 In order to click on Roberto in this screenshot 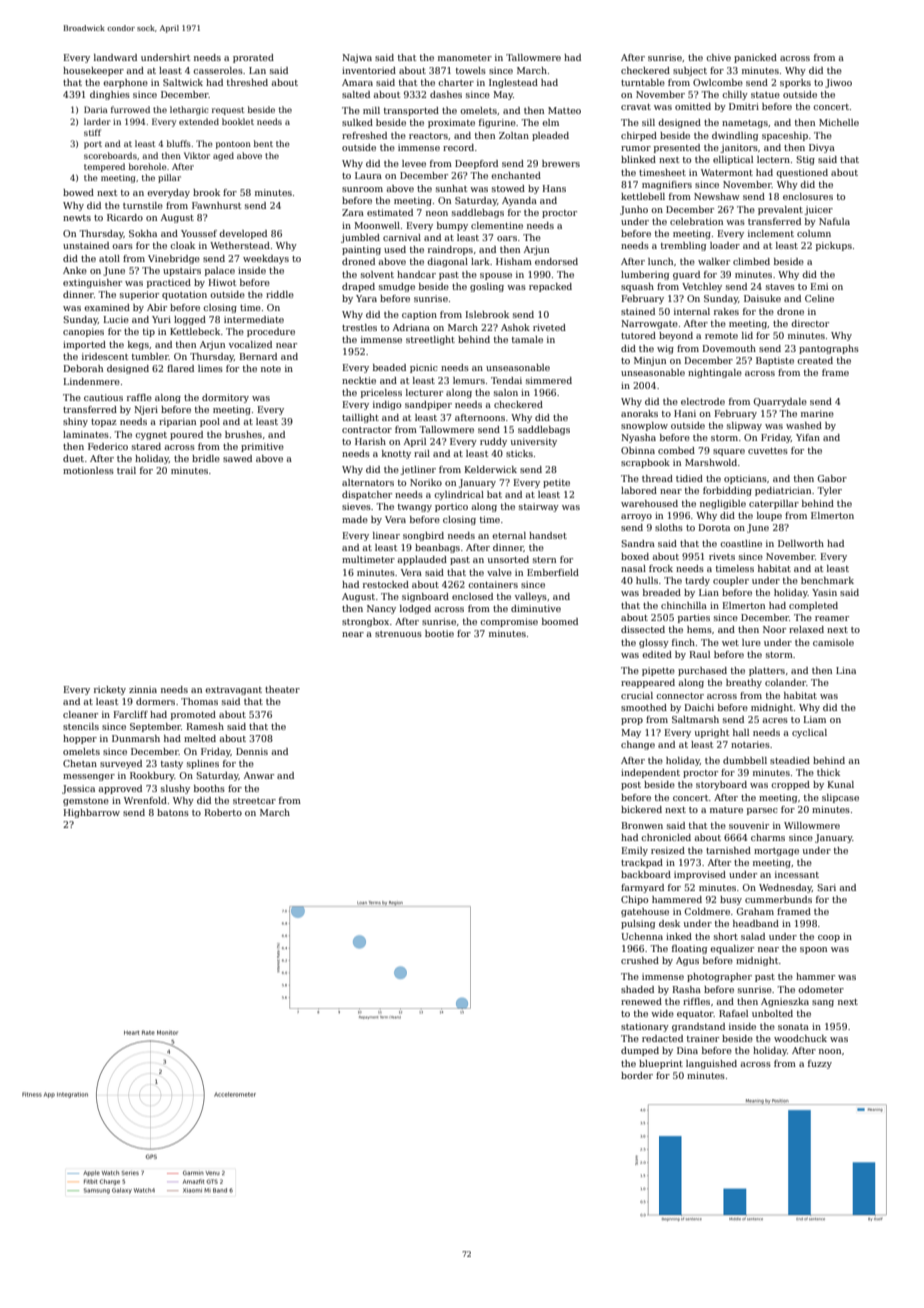, I will do `click(223, 812)`.
